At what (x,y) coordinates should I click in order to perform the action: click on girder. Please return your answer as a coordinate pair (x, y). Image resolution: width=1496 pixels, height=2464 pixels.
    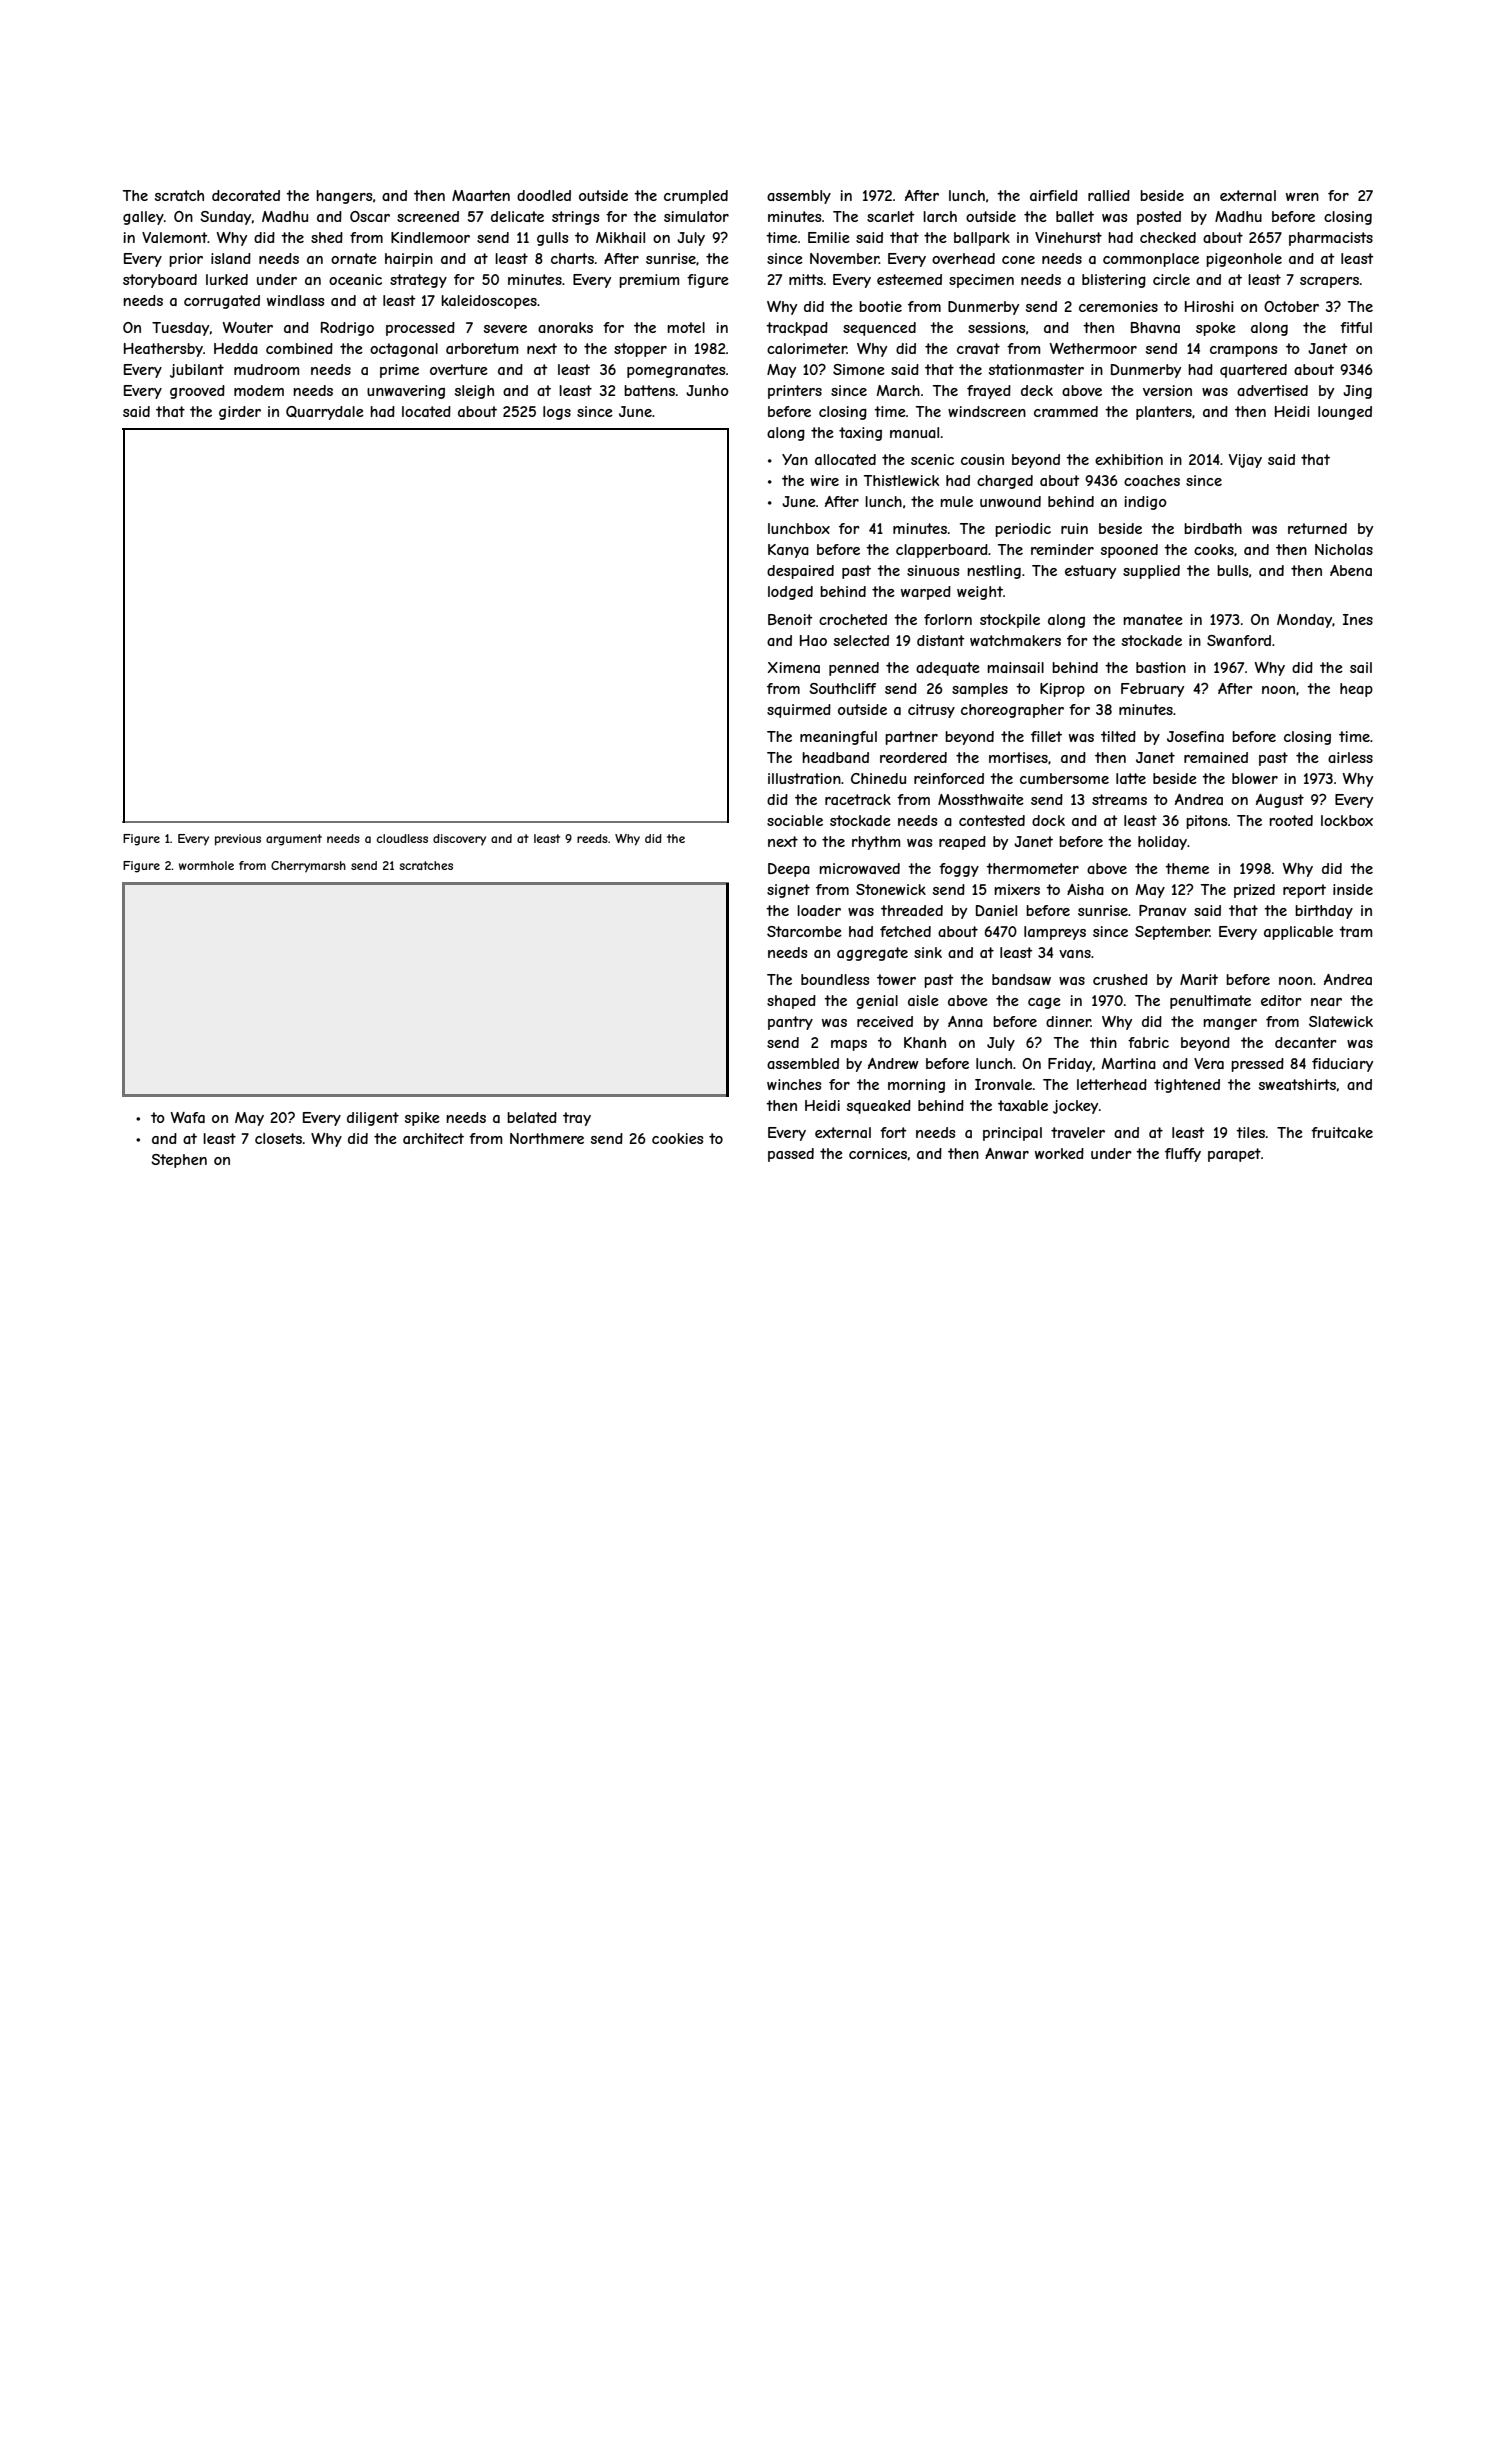
    Looking at the image, I should click on (240, 413).
